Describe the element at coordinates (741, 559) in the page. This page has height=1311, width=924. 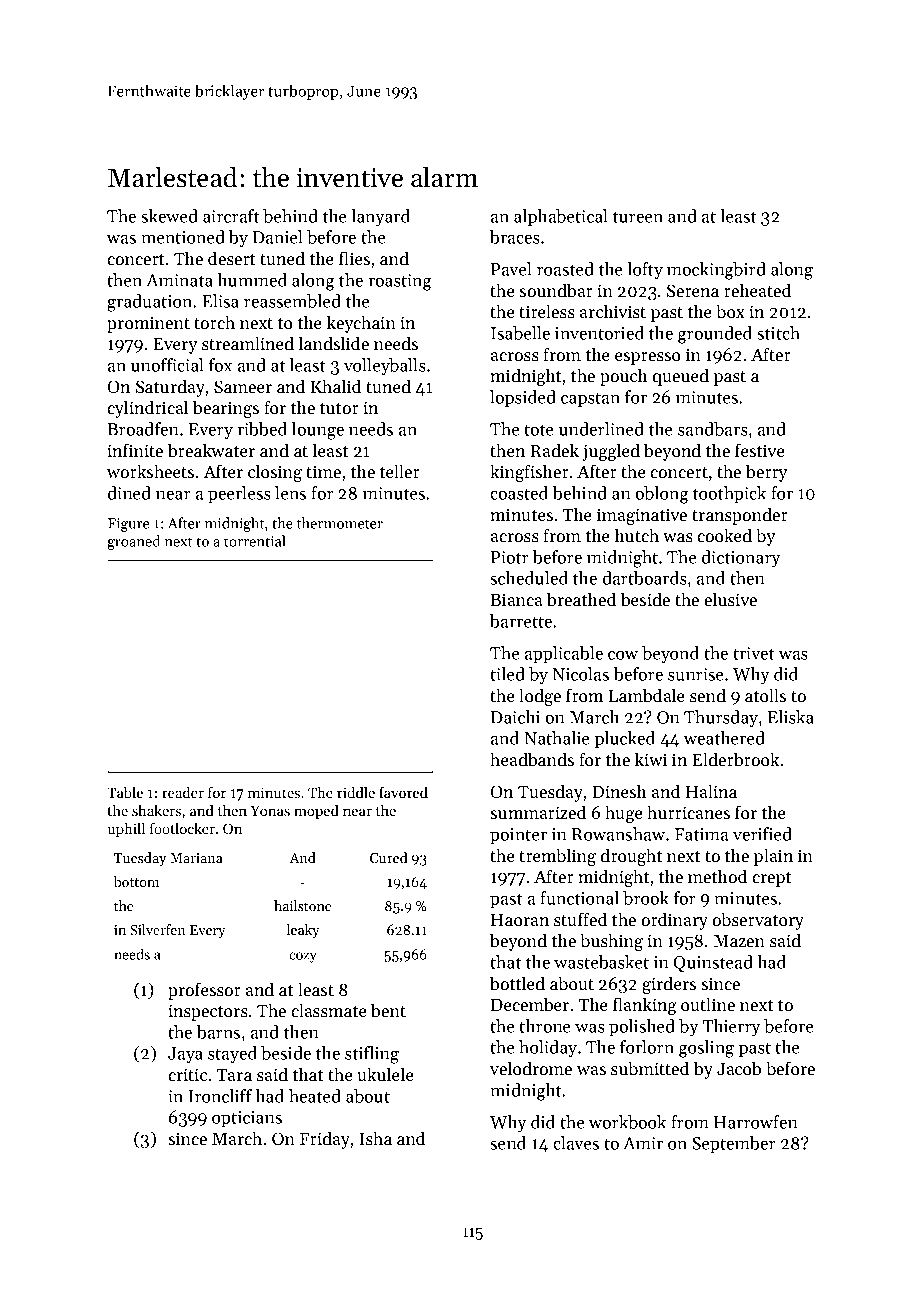
I see `dictionary` at that location.
